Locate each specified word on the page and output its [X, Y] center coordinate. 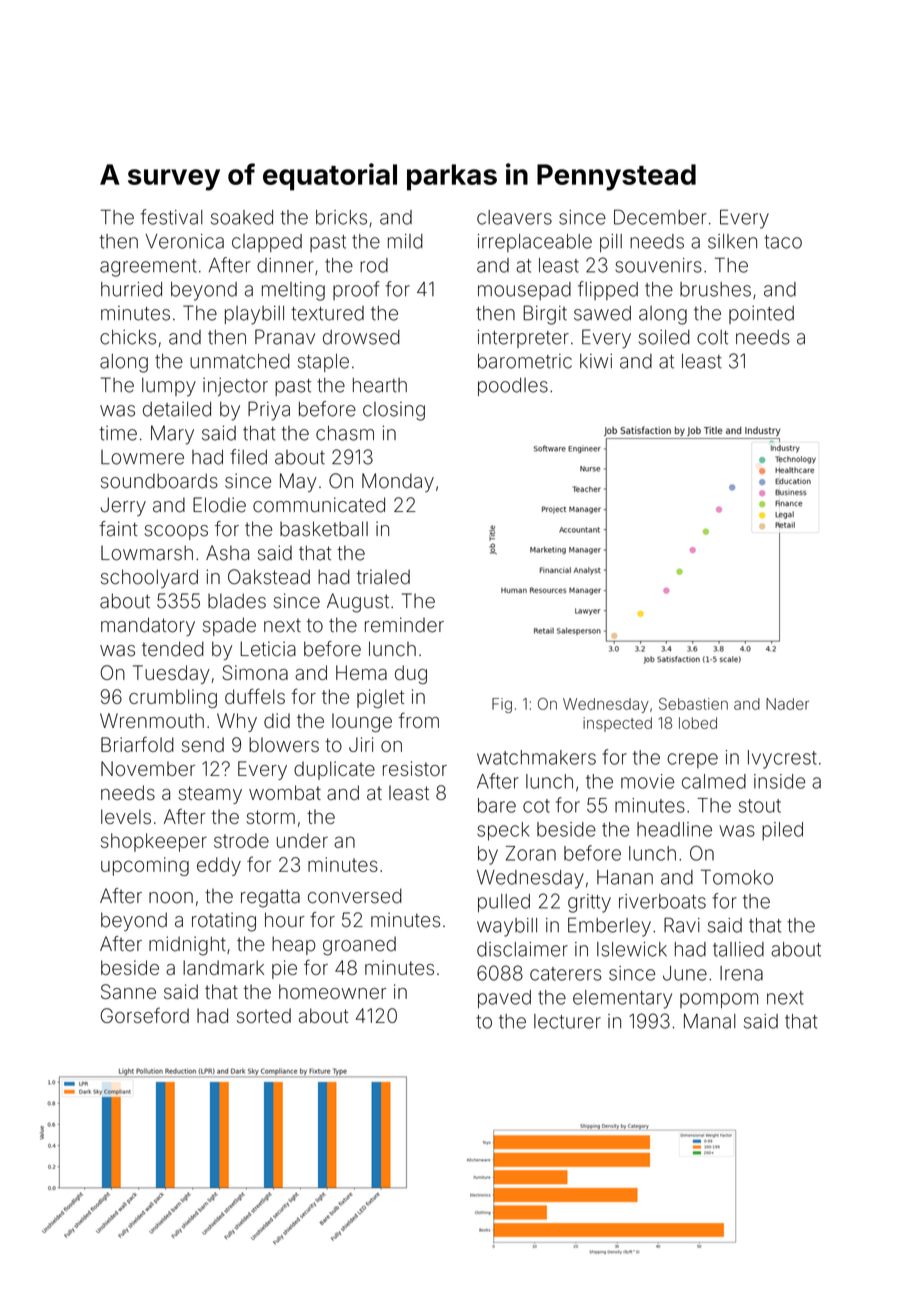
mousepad [524, 291]
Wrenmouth [152, 720]
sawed [602, 313]
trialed [383, 577]
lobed [698, 723]
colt [712, 337]
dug [411, 675]
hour [285, 920]
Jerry [123, 506]
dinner [285, 265]
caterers [566, 974]
